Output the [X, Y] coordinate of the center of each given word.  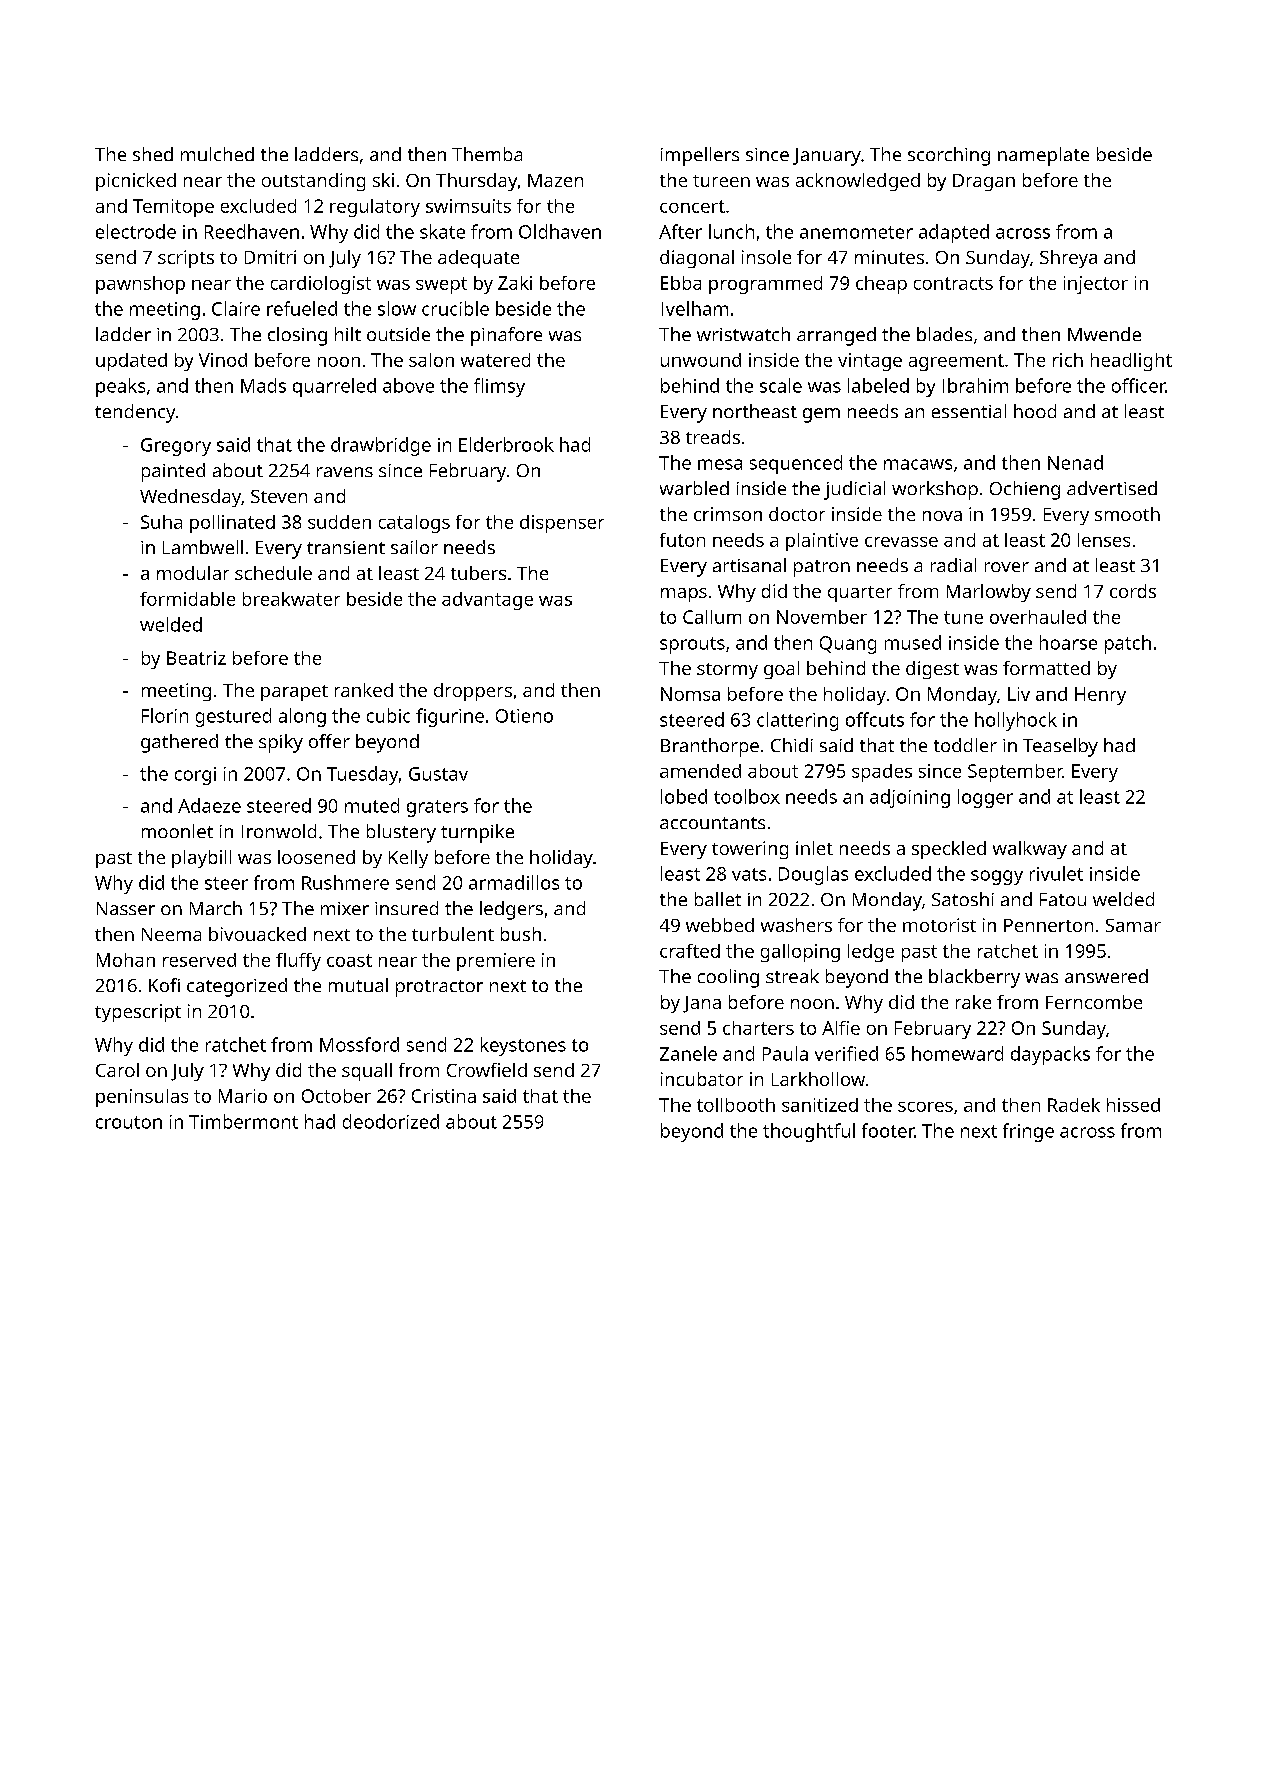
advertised [1112, 488]
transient [346, 547]
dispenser [562, 524]
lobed [684, 796]
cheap [881, 285]
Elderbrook [506, 444]
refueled [302, 308]
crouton [129, 1122]
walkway [1030, 850]
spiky [281, 743]
